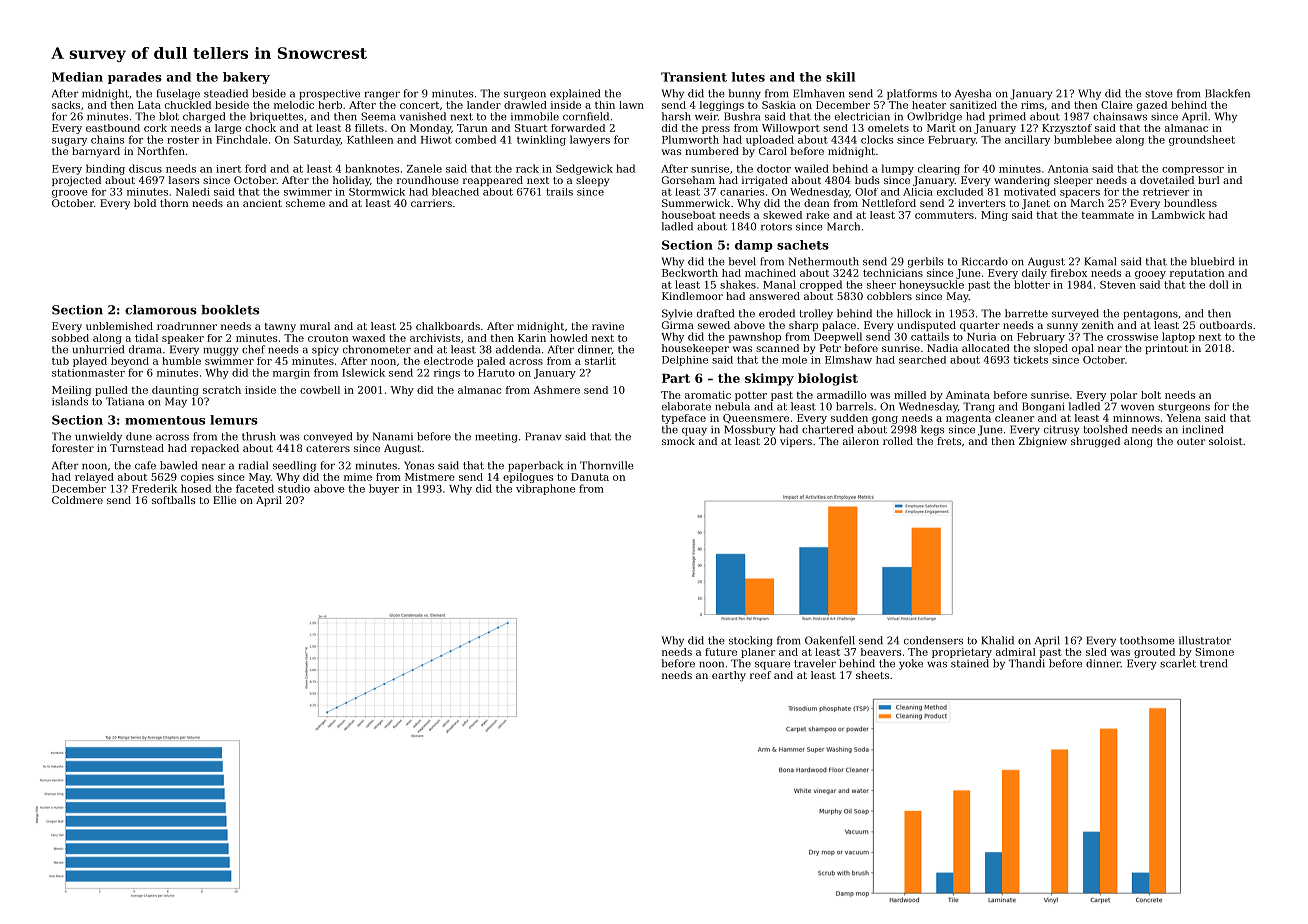 The width and height of the screenshot is (1308, 924). I want to click on Zbigniew, so click(1043, 442).
